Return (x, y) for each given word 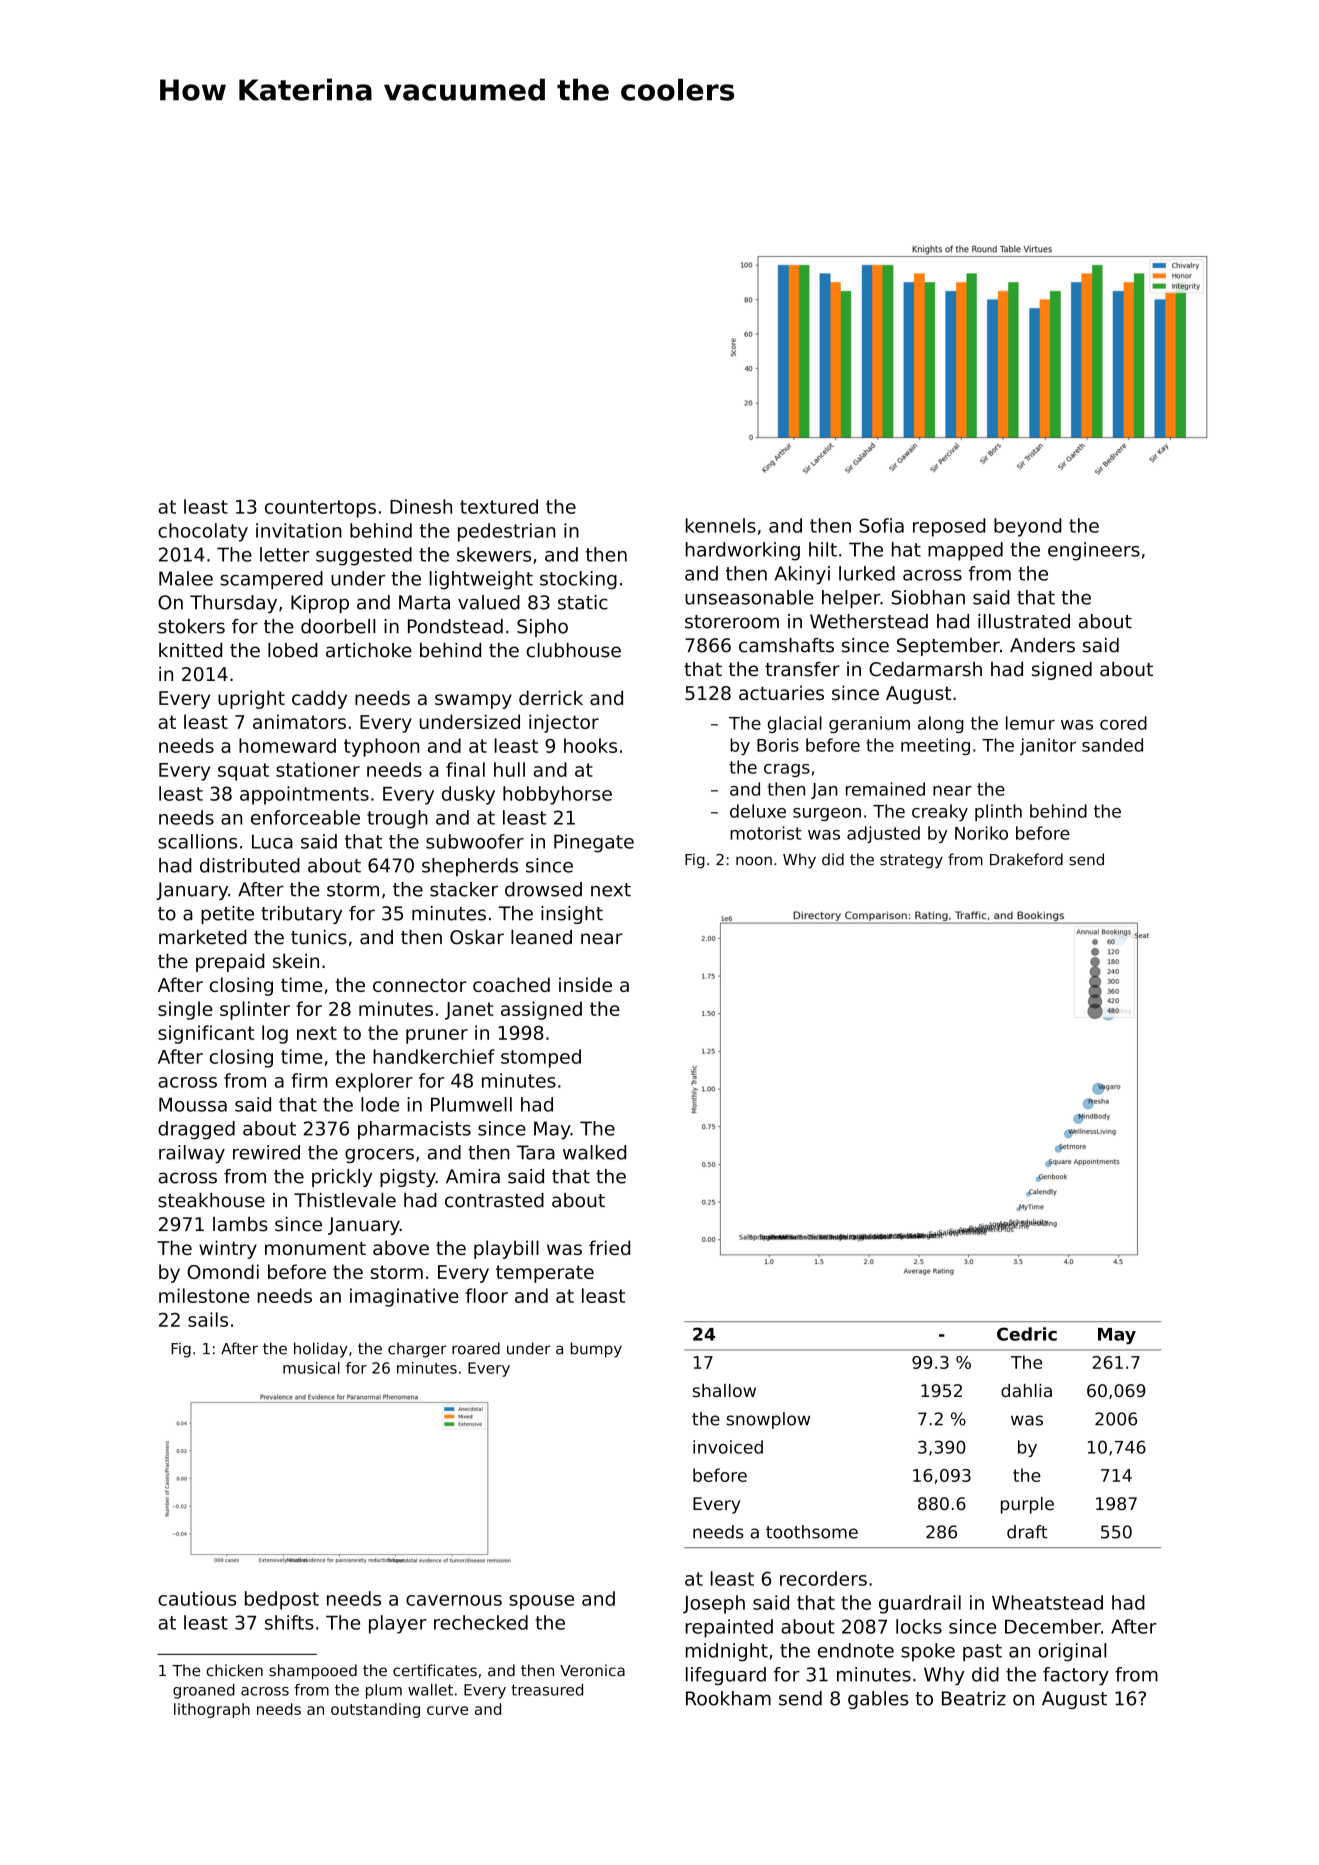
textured (499, 506)
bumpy (596, 1350)
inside (585, 984)
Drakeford (1026, 859)
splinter (255, 1010)
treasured (547, 1690)
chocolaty (203, 532)
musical (311, 1368)
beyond (1027, 527)
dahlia (1026, 1390)
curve (447, 1710)
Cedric (1027, 1334)
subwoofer (475, 841)
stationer (318, 769)
